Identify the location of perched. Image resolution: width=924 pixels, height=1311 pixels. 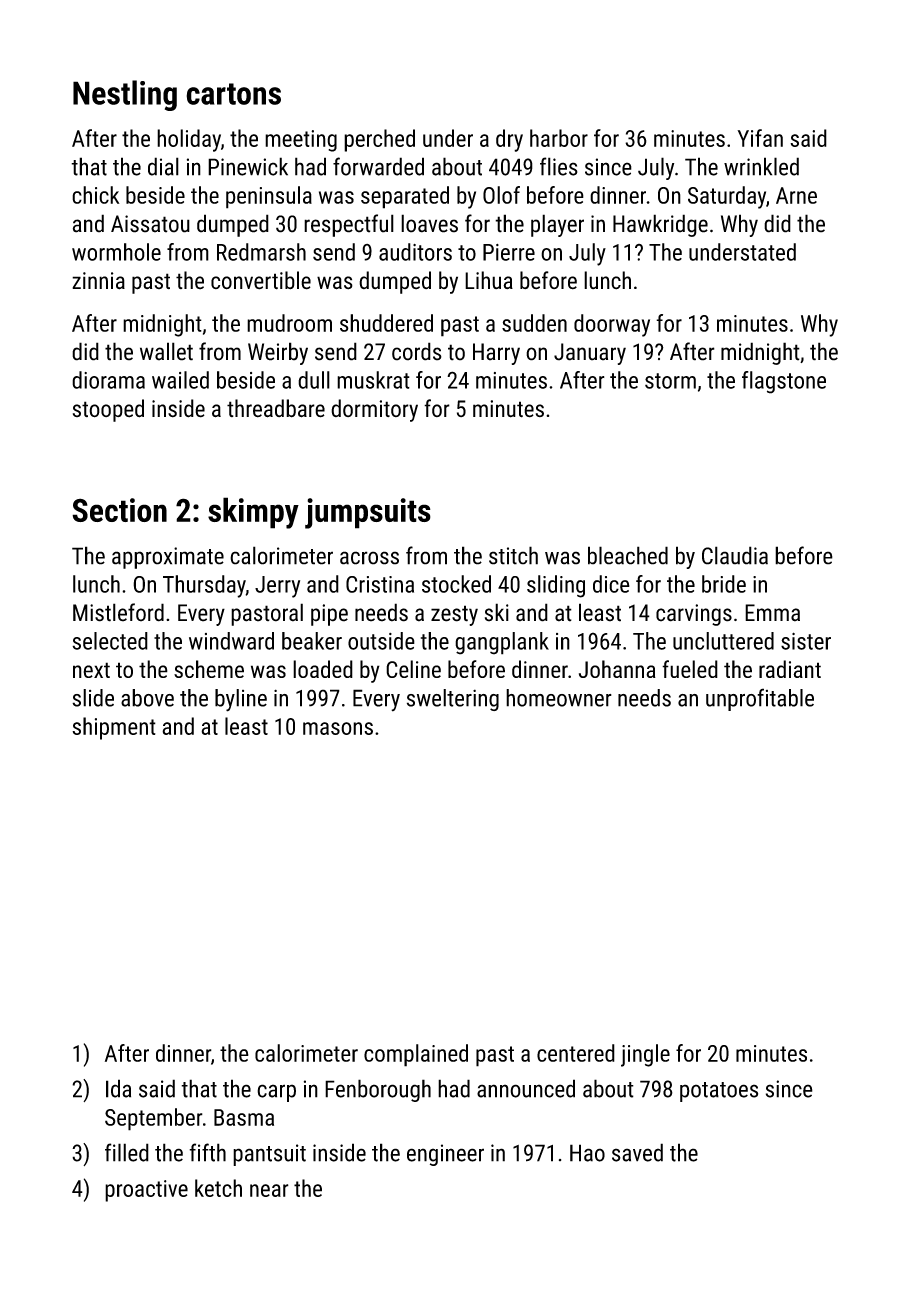
(379, 140).
